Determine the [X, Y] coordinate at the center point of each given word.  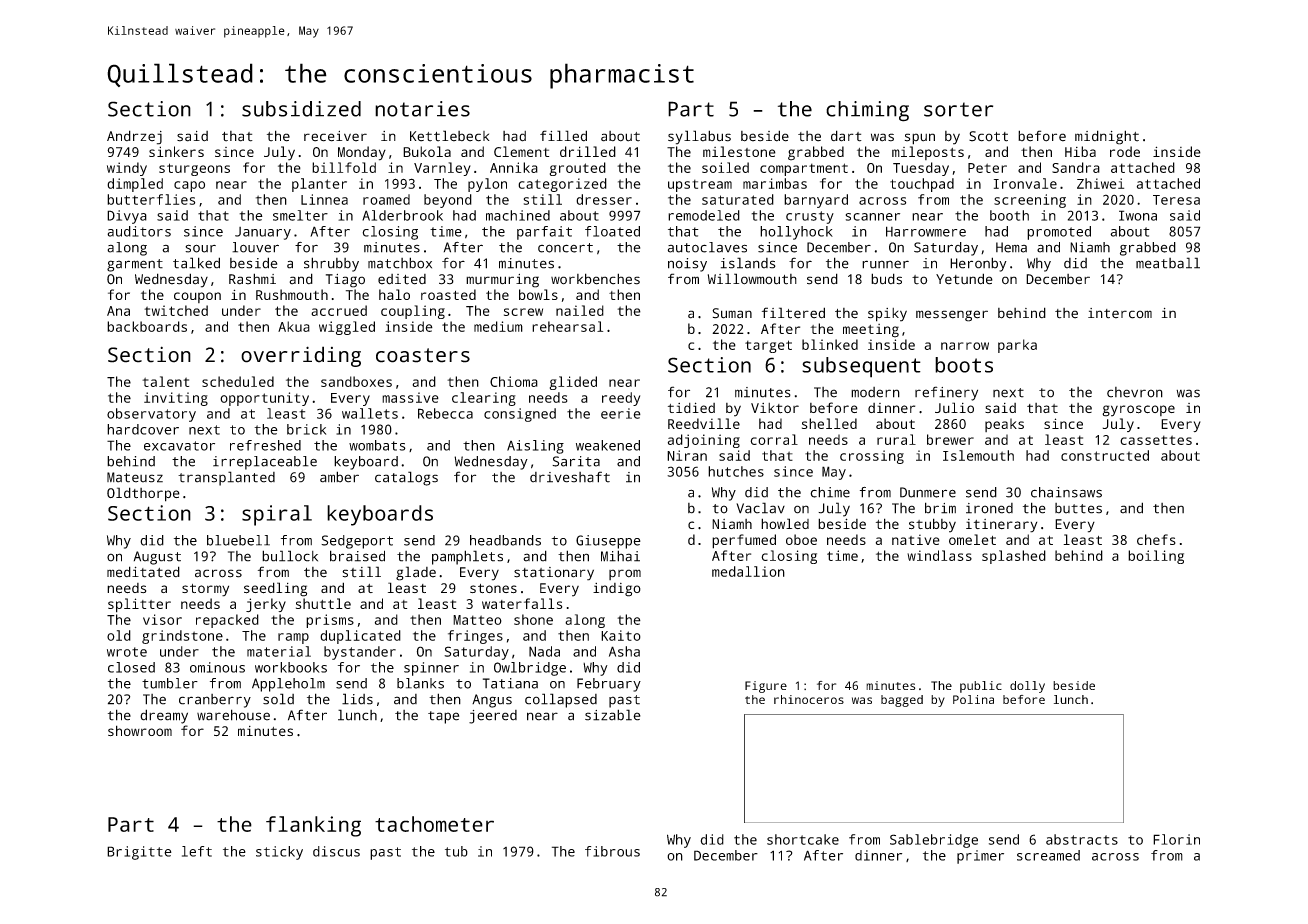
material [279, 651]
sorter [958, 109]
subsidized [301, 109]
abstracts [1082, 839]
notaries [422, 109]
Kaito [621, 635]
